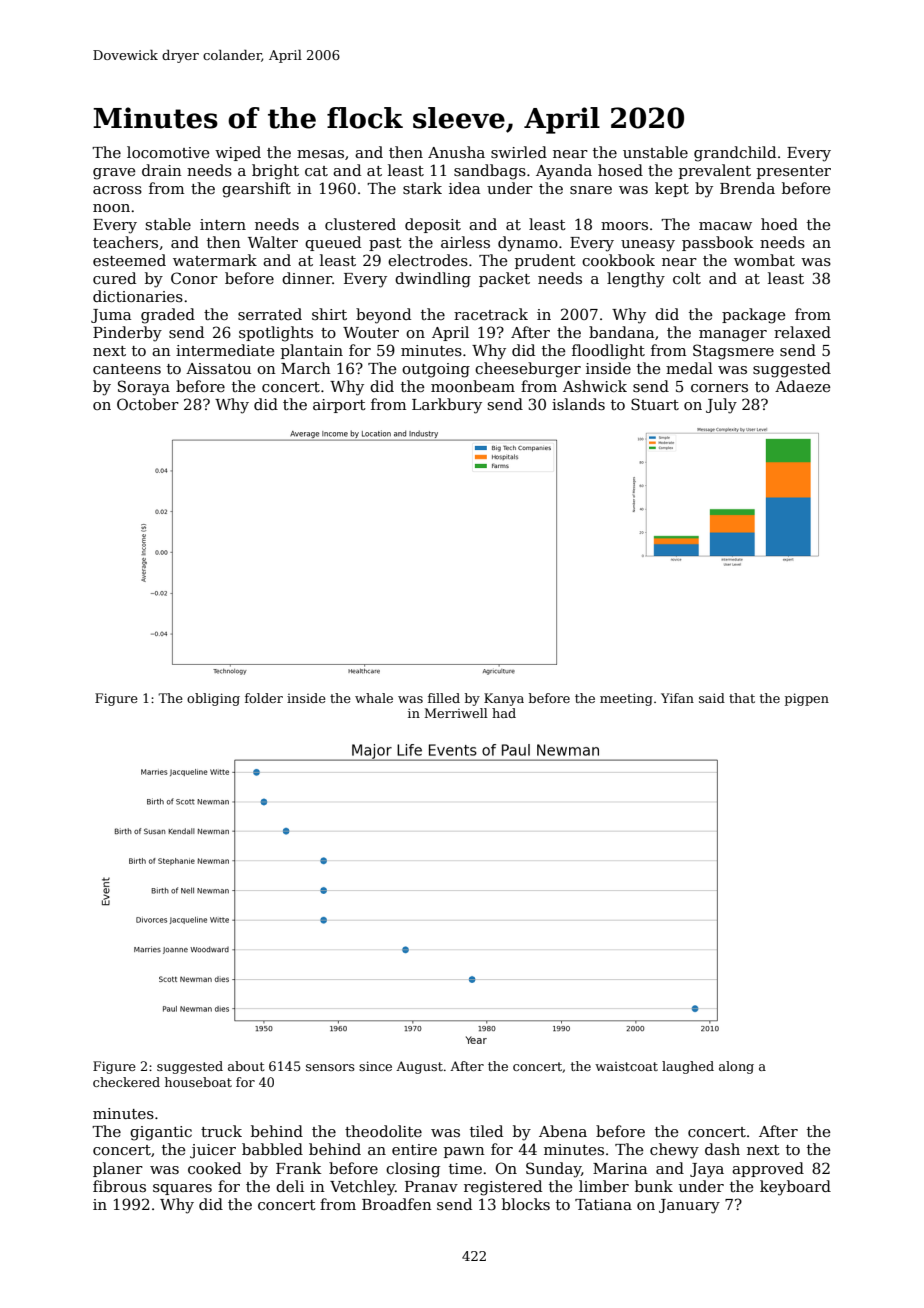 This screenshot has width=924, height=1308. What do you see at coordinates (374, 698) in the screenshot?
I see `whale` at bounding box center [374, 698].
